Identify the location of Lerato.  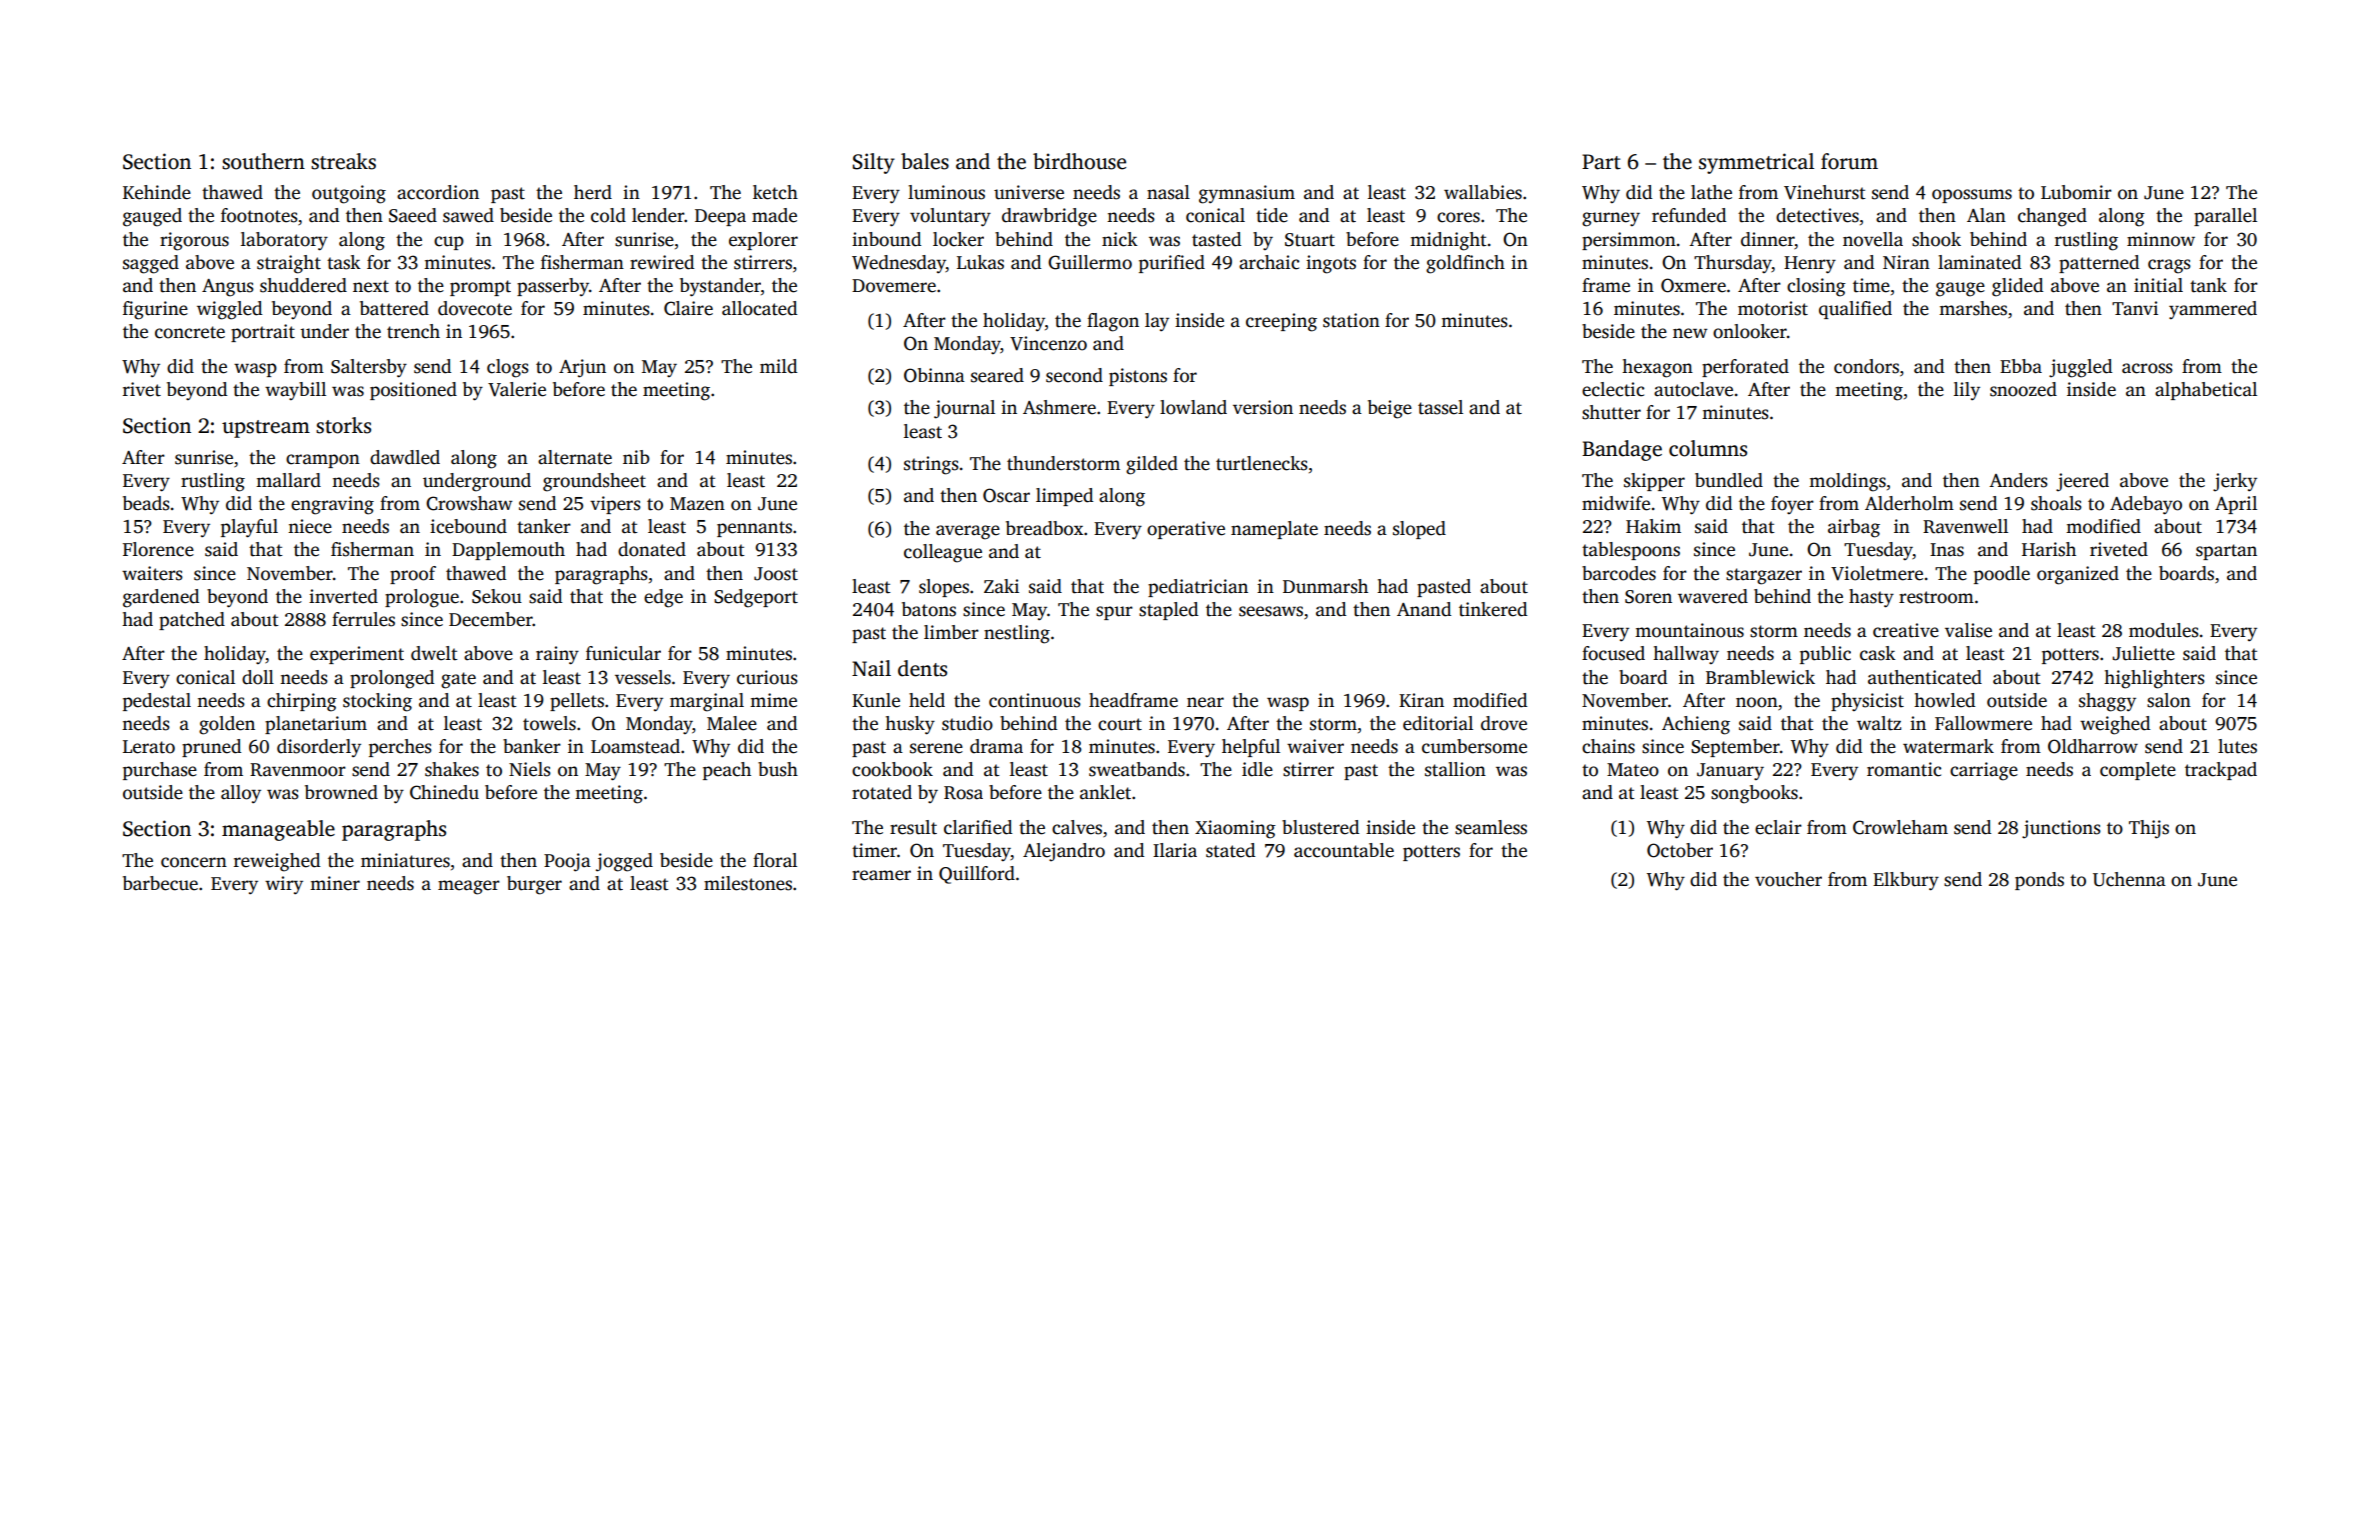
(149, 747).
